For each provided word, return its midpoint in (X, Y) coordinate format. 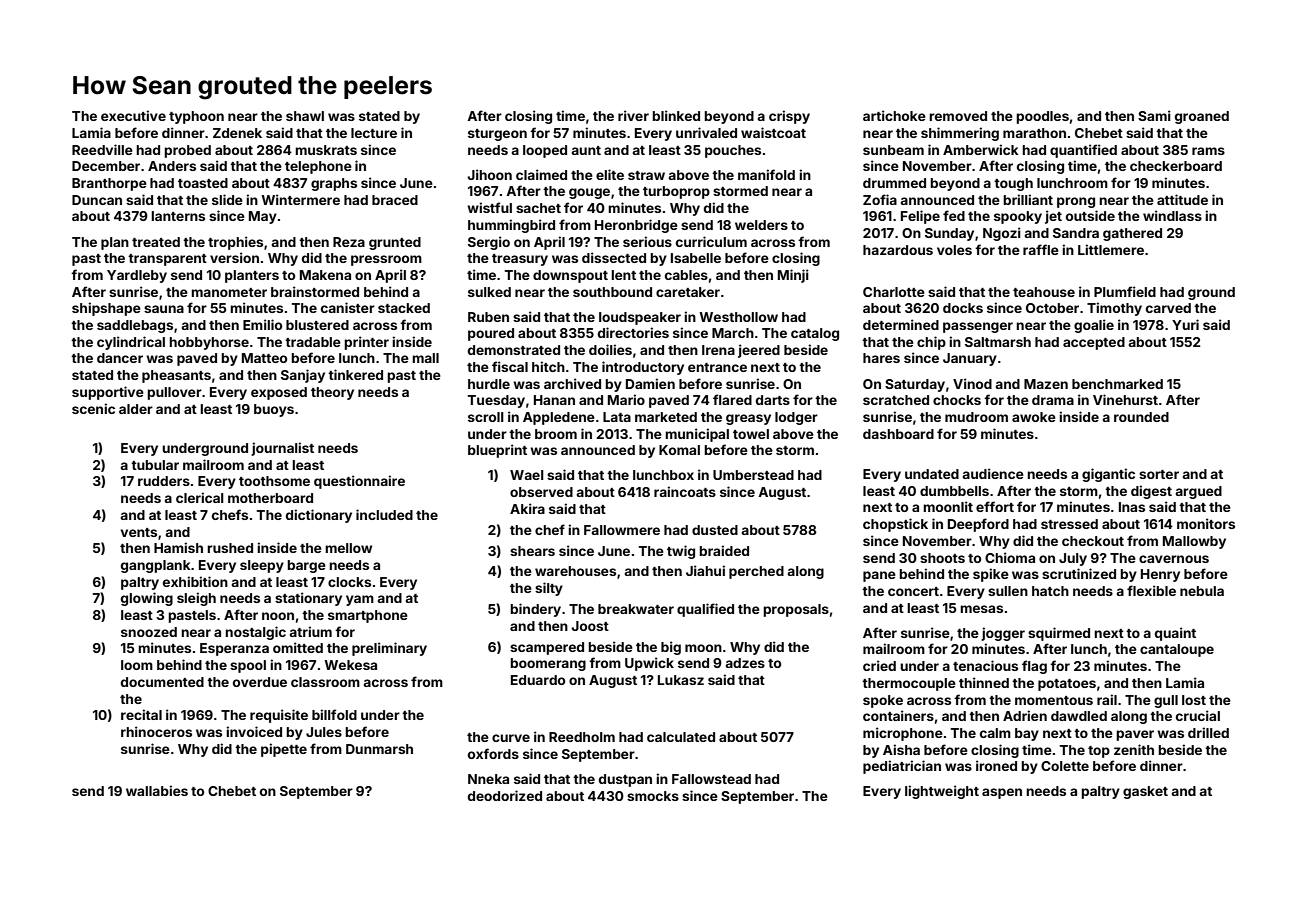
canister (348, 307)
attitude (1182, 199)
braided (724, 550)
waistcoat (773, 132)
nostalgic (255, 633)
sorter (1159, 474)
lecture (374, 133)
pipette (284, 750)
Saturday (915, 385)
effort (995, 506)
